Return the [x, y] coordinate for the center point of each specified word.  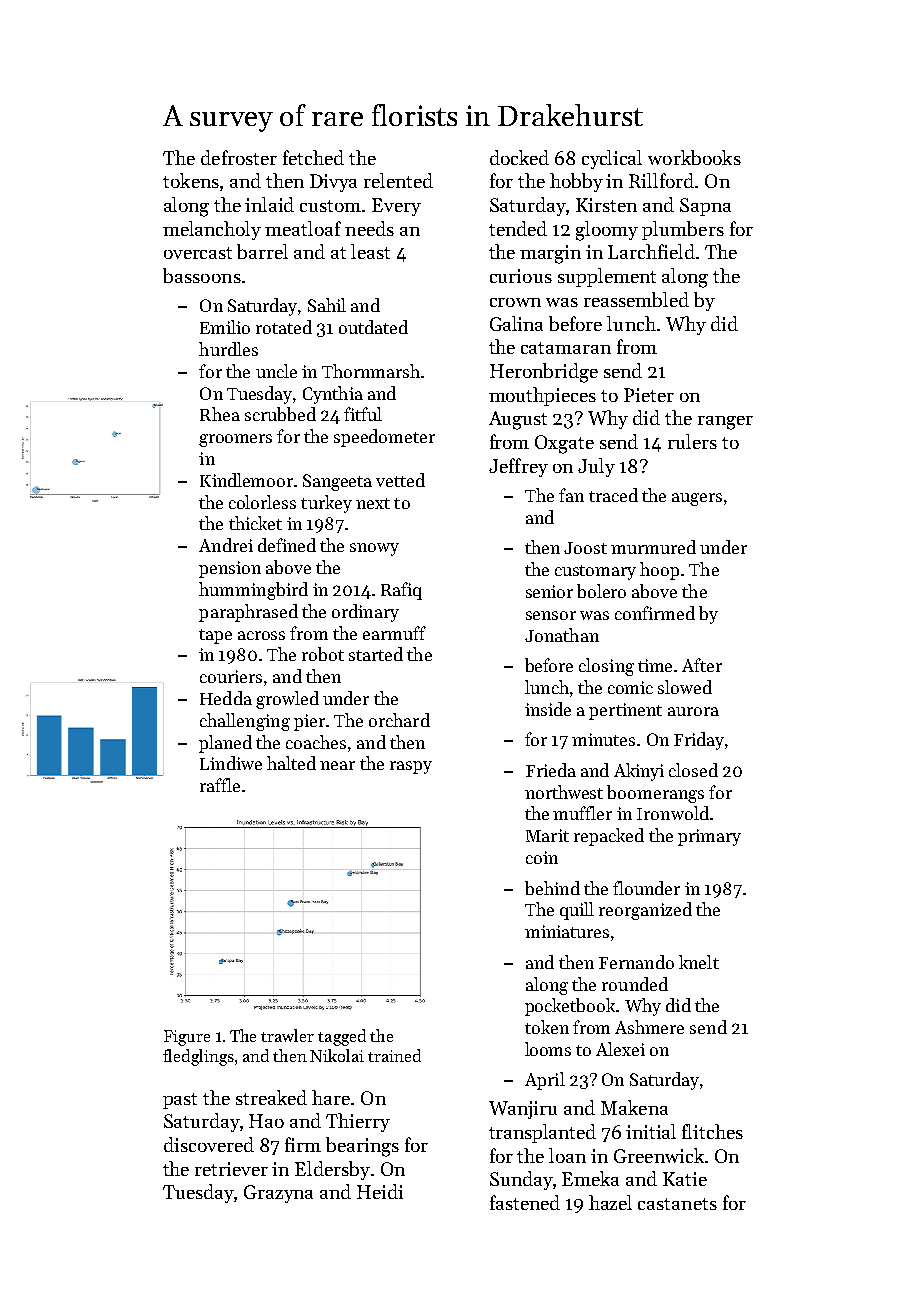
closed [693, 770]
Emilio [225, 327]
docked [519, 157]
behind [552, 888]
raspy [411, 767]
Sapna [705, 207]
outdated [373, 327]
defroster [239, 157]
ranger [725, 423]
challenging [245, 722]
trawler [287, 1035]
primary [709, 837]
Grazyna [278, 1194]
